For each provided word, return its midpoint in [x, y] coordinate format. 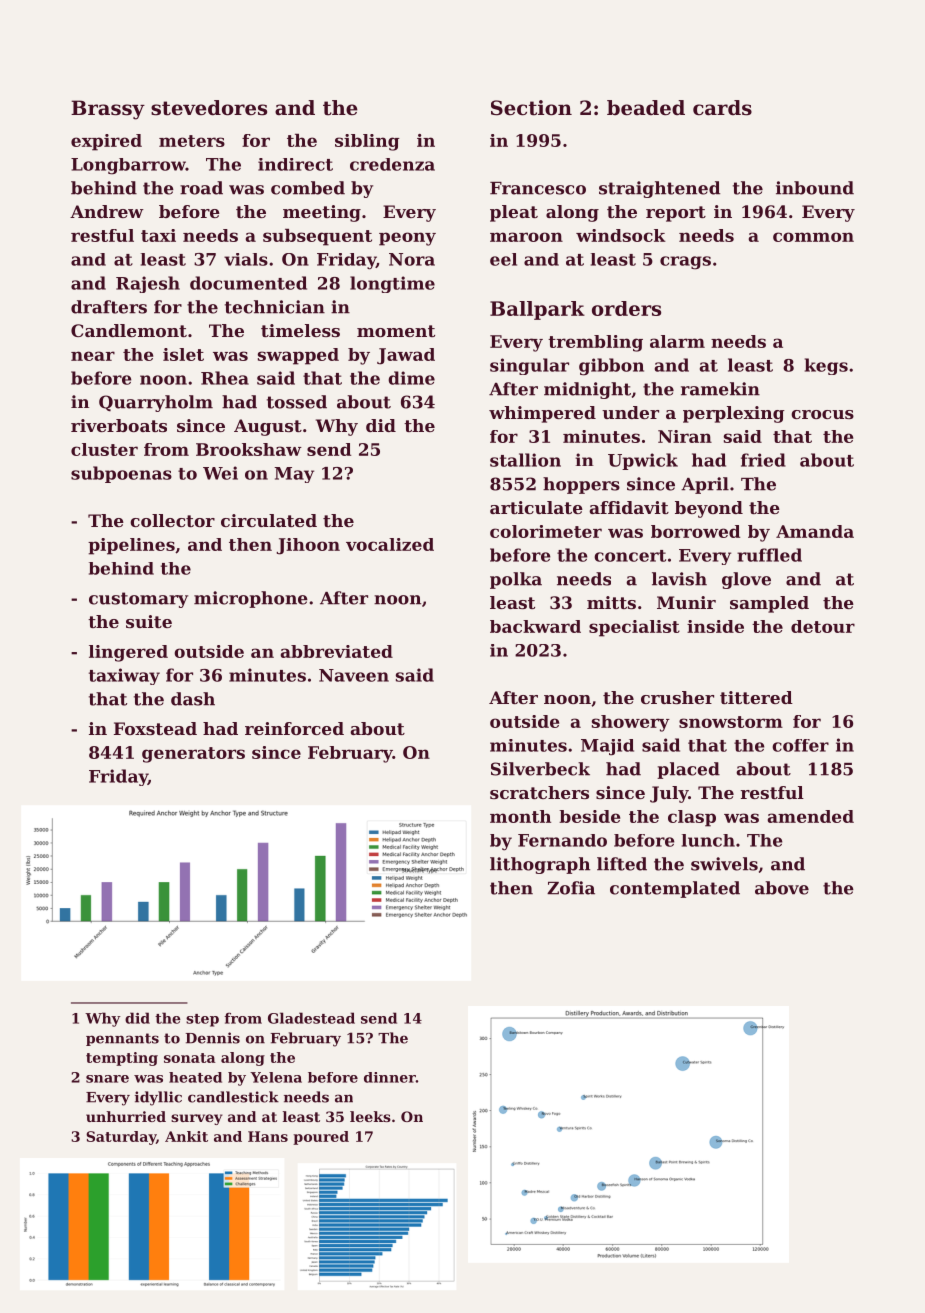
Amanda [815, 531]
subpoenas [121, 474]
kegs [826, 366]
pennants [122, 1039]
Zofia [571, 888]
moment [396, 331]
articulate [536, 507]
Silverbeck [540, 769]
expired [106, 142]
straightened [659, 189]
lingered [128, 653]
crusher [677, 697]
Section [531, 108]
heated [195, 1077]
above [782, 888]
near [93, 356]
